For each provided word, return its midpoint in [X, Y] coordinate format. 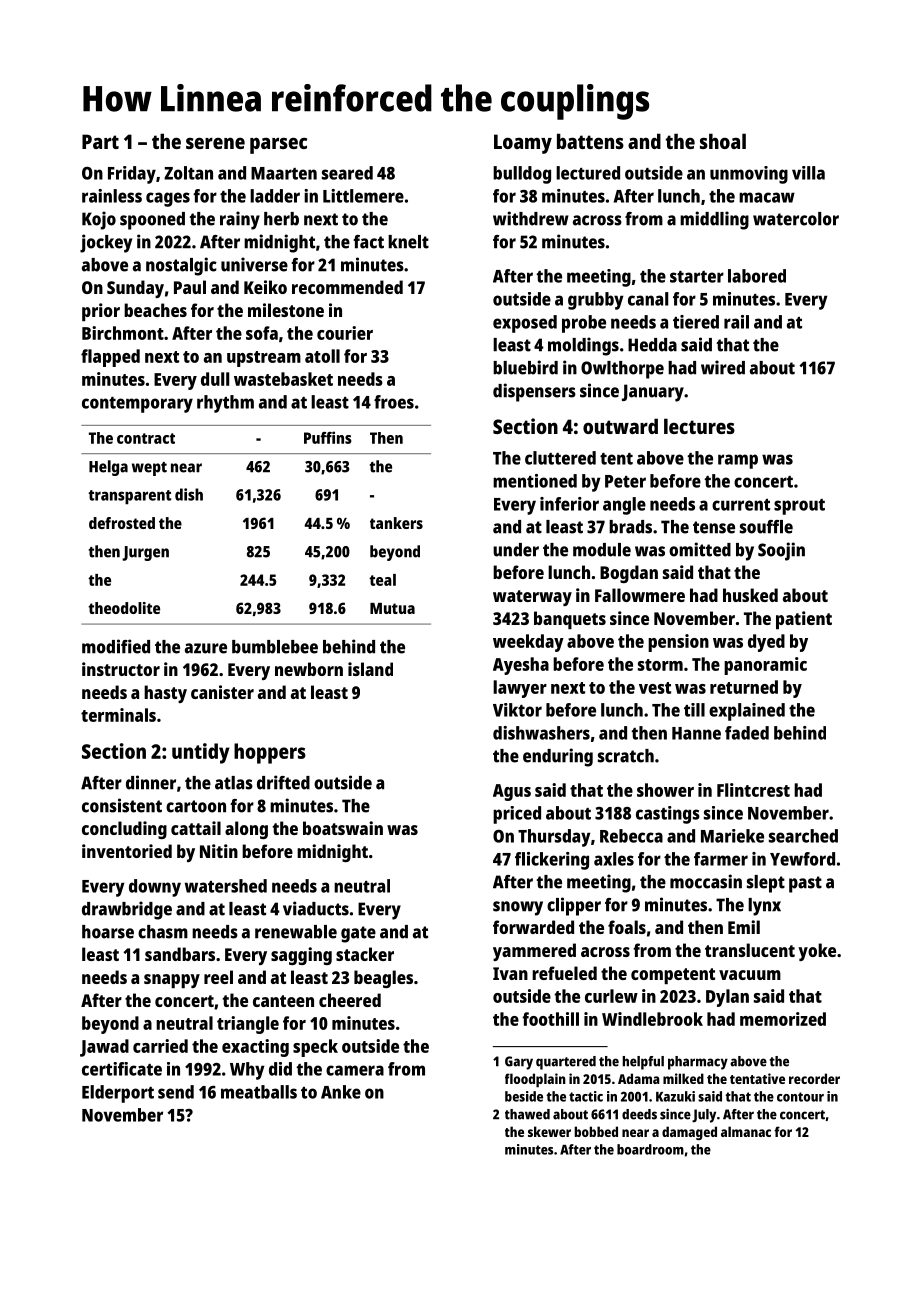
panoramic [765, 666]
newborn [309, 669]
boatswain [343, 828]
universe [254, 264]
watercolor [796, 219]
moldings [583, 346]
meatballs [259, 1092]
